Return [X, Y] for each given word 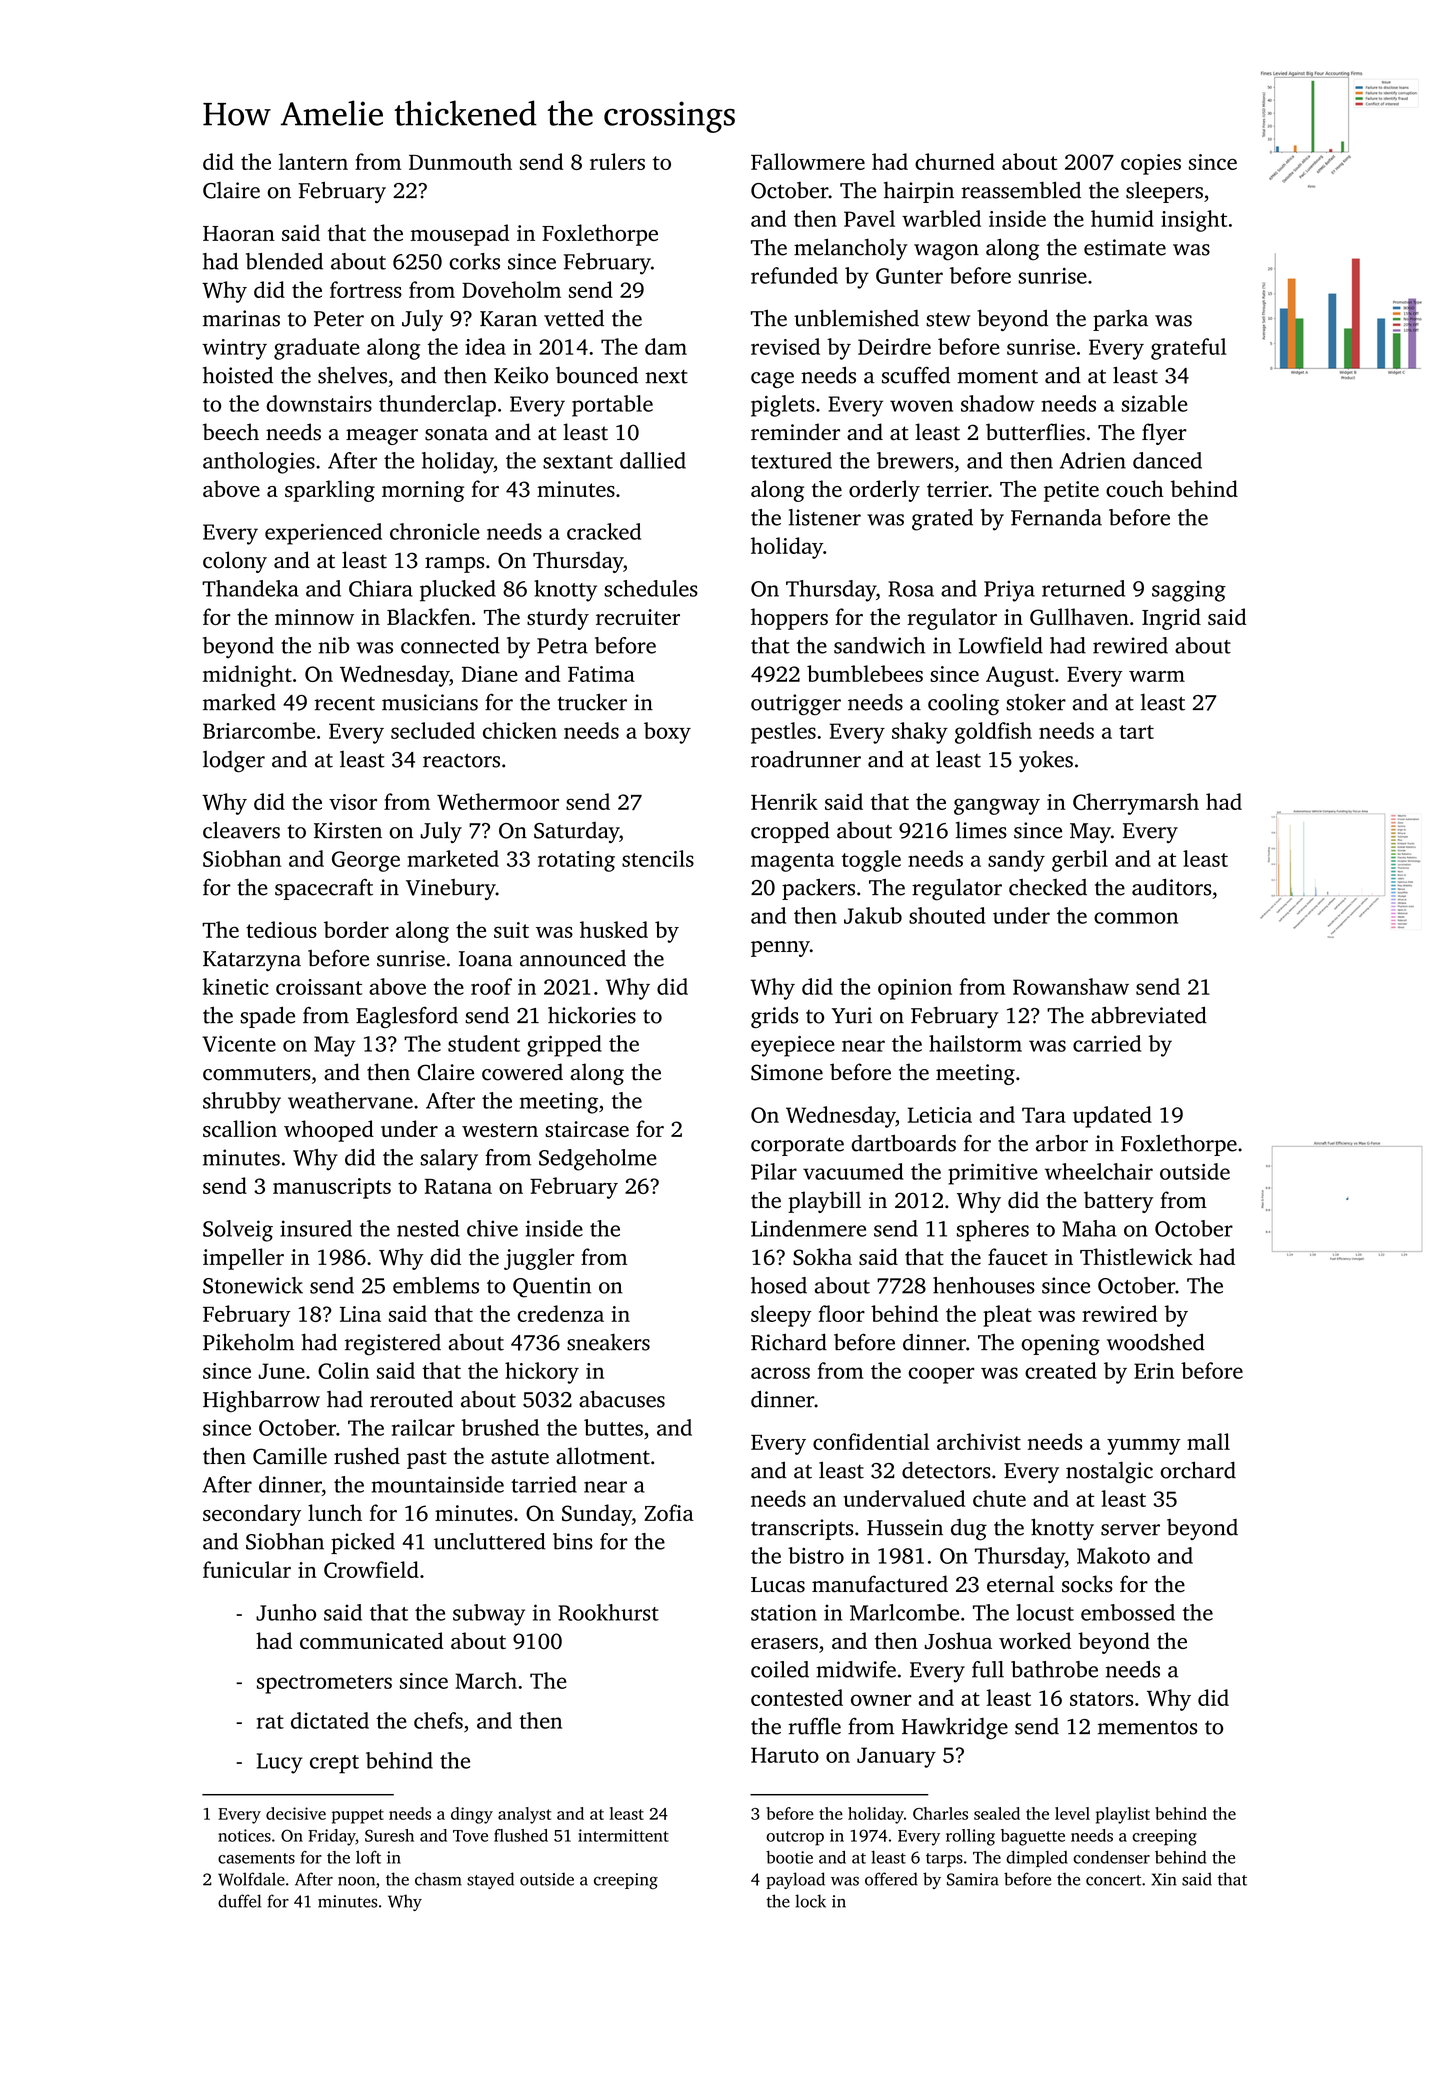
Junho [286, 1612]
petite [1071, 491]
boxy [667, 733]
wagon [946, 252]
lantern [313, 161]
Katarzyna [252, 961]
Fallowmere [808, 161]
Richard [789, 1342]
